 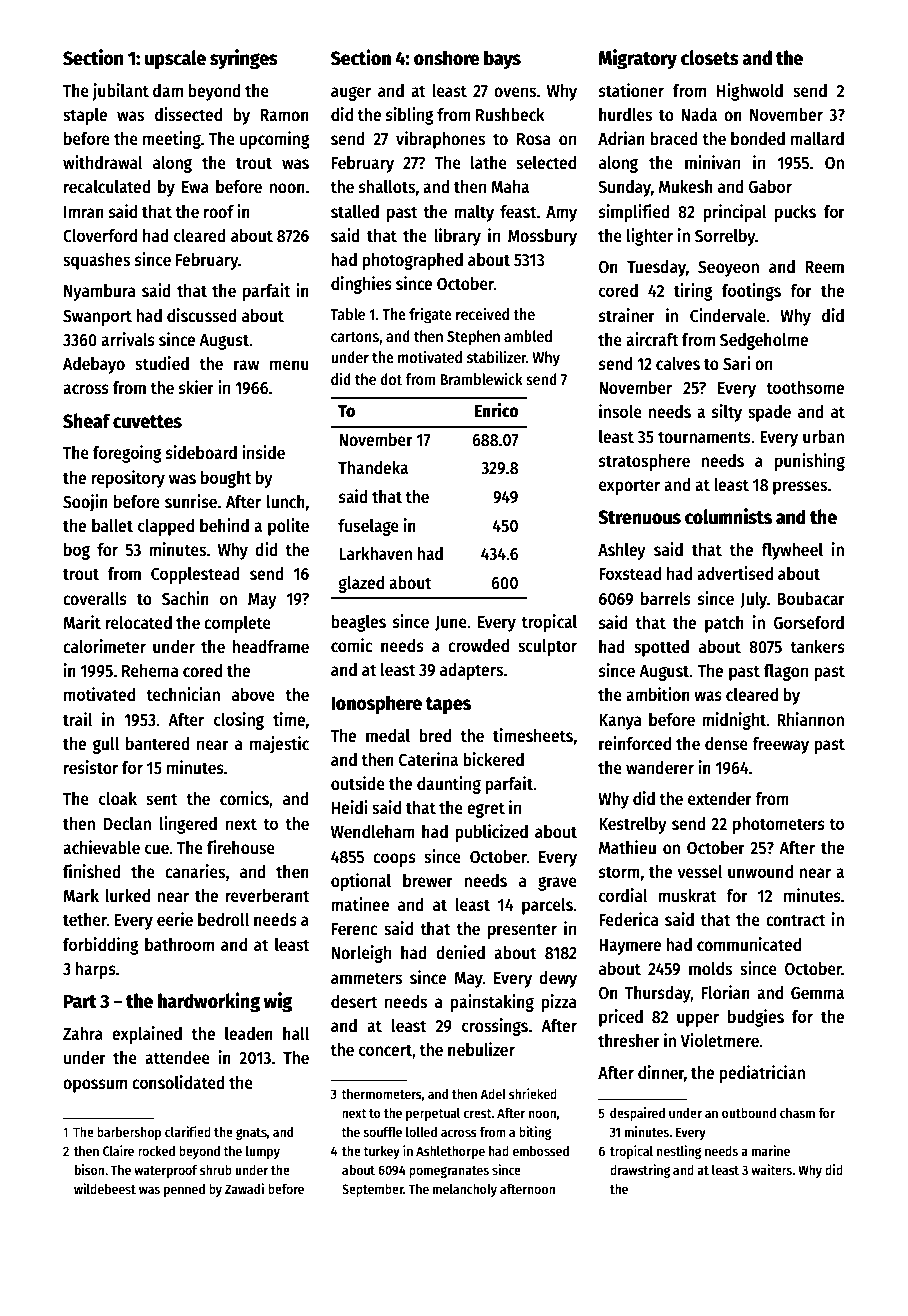 I want to click on rocked, so click(x=156, y=1151).
